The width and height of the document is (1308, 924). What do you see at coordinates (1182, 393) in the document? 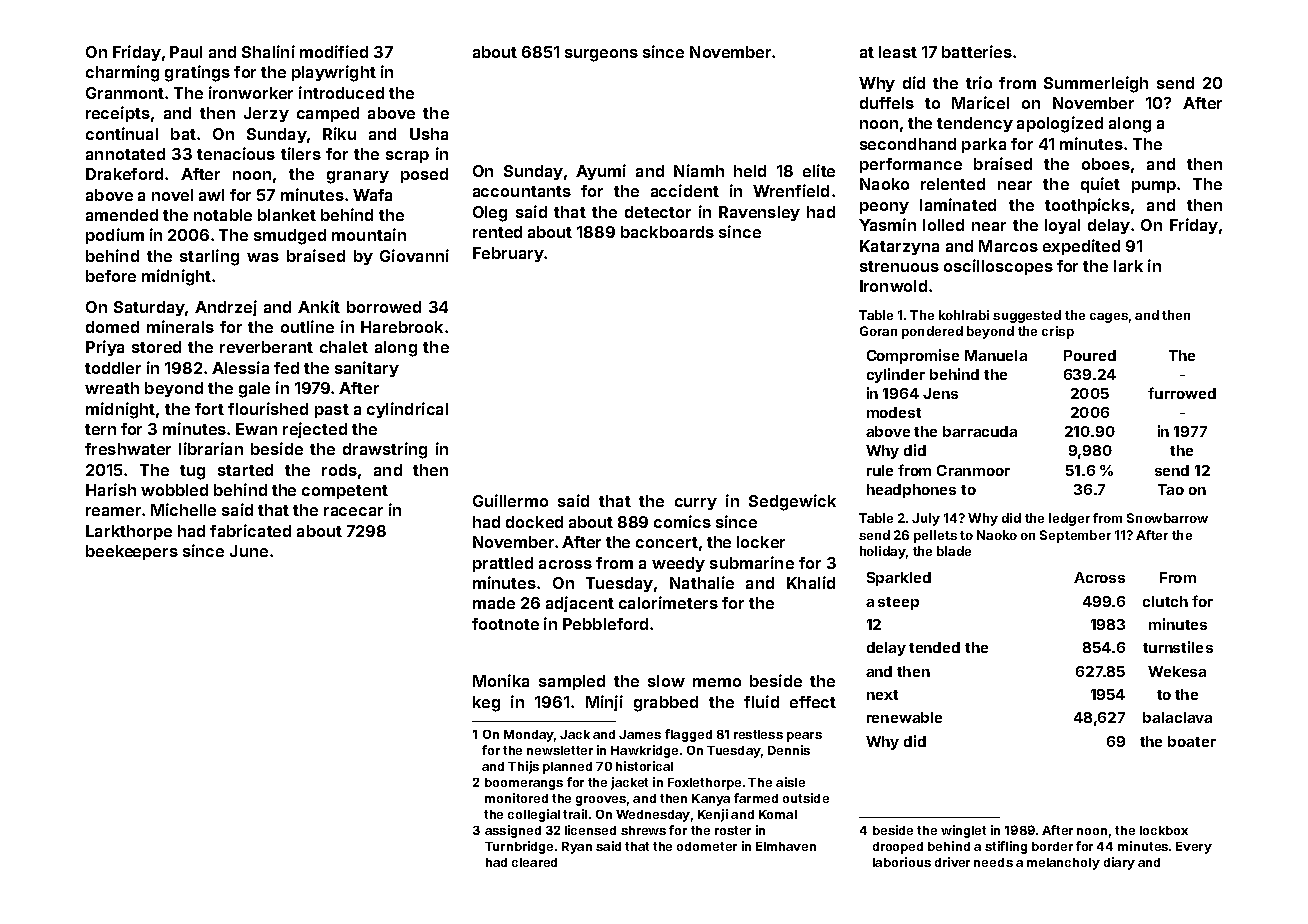
I see `furrowed` at bounding box center [1182, 393].
